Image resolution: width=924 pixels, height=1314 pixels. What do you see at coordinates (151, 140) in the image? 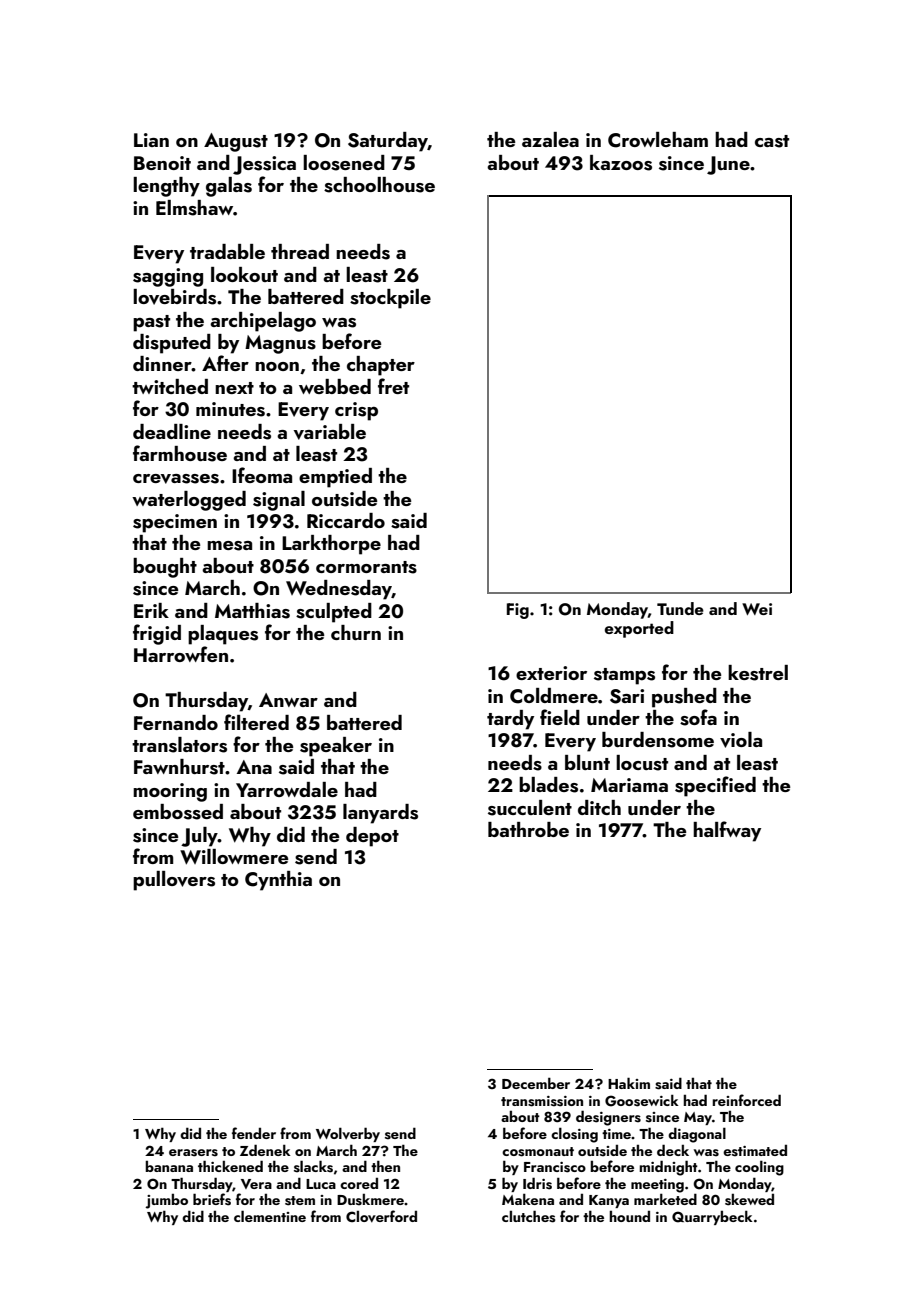
I see `Lian` at bounding box center [151, 140].
